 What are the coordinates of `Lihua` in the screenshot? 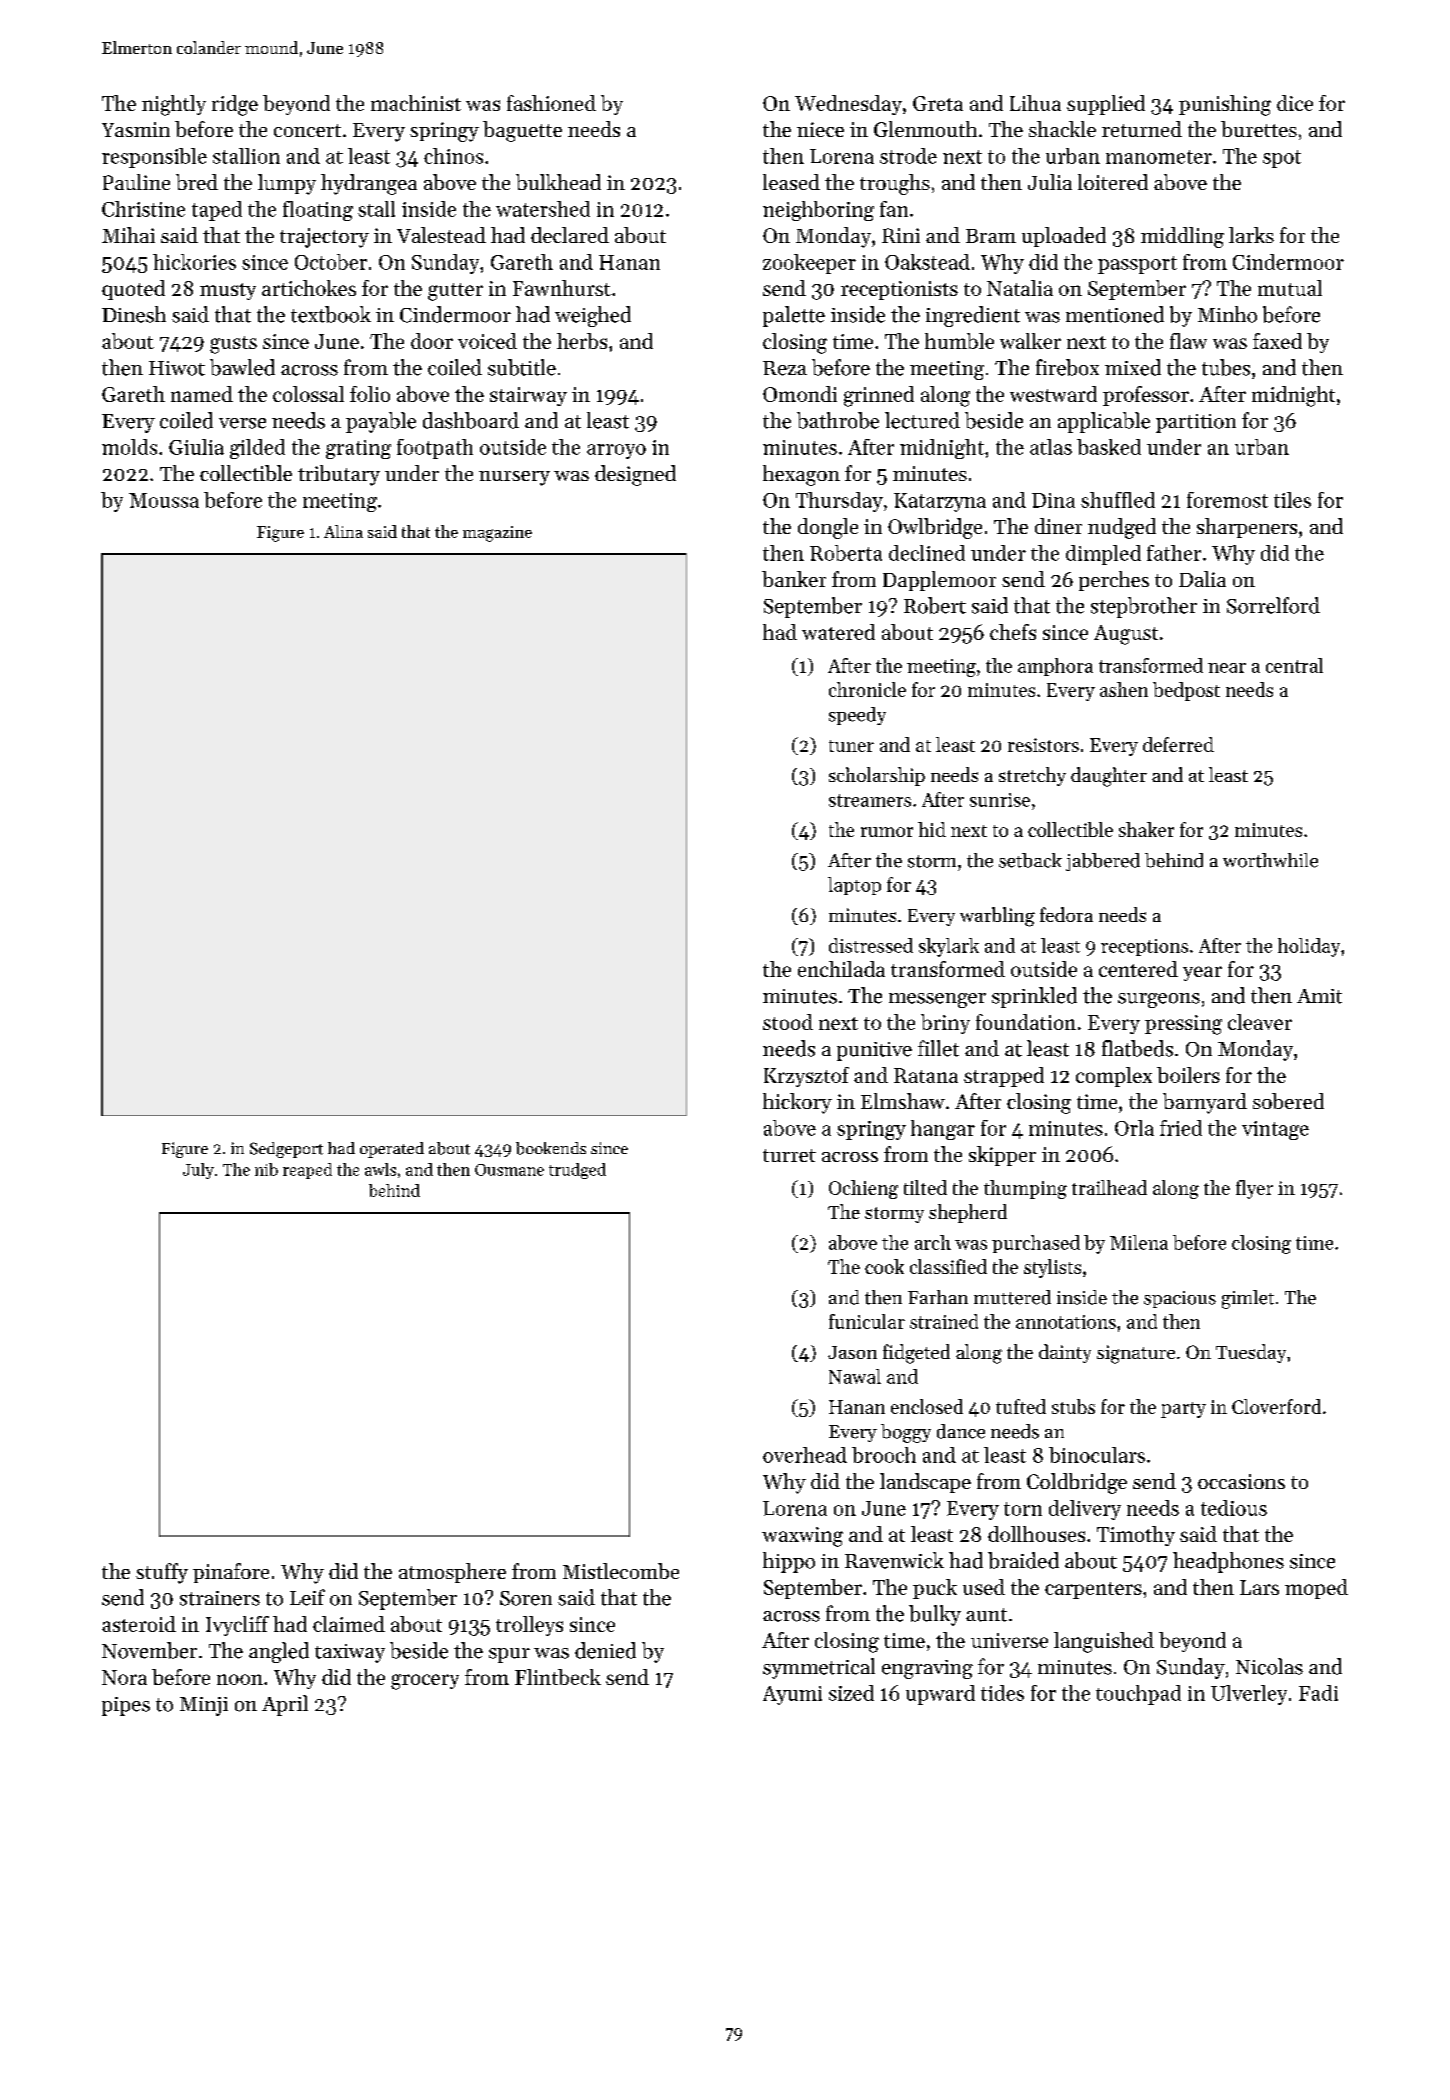 It's located at (1035, 103).
